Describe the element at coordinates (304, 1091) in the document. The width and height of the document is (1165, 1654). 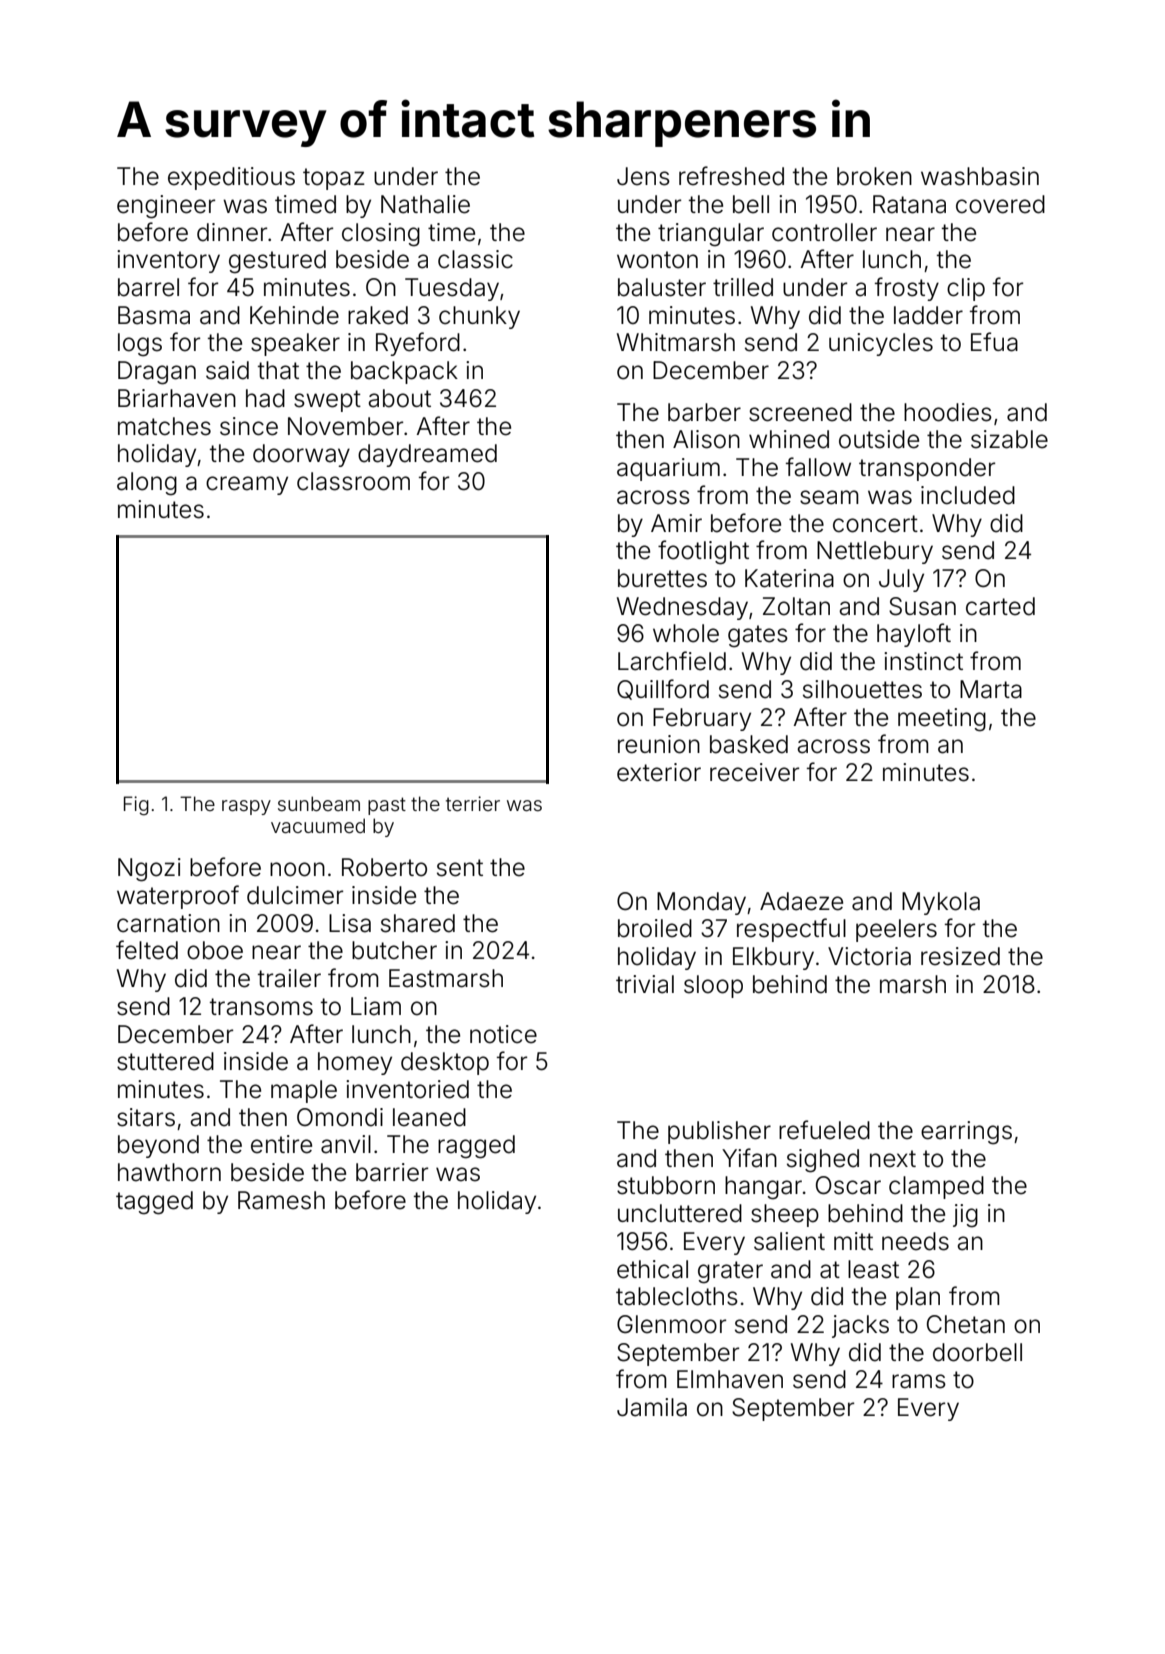
I see `maple` at that location.
